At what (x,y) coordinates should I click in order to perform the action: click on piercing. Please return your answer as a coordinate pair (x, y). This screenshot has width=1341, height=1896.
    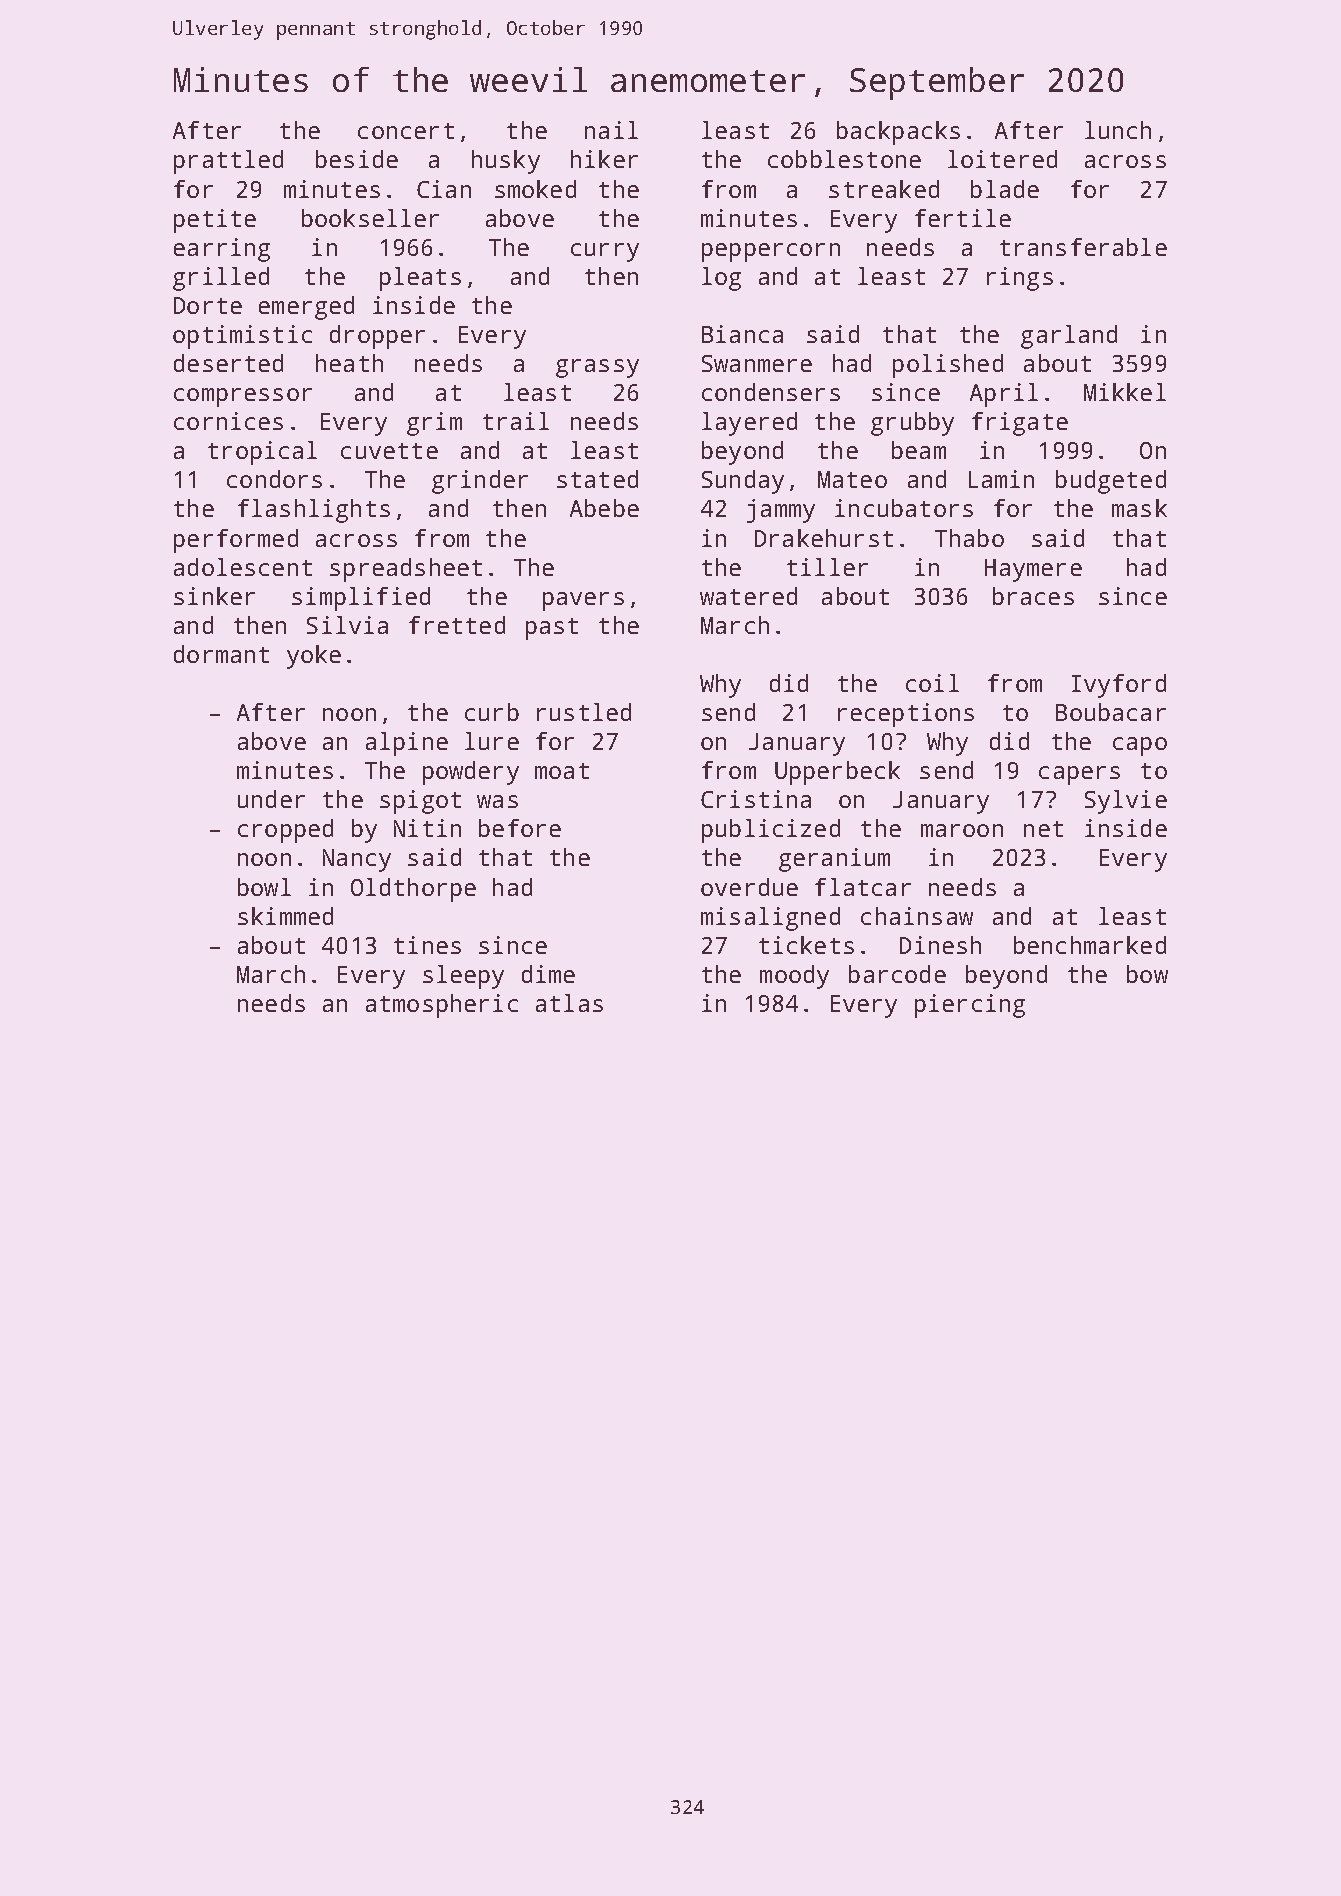
    Looking at the image, I should click on (970, 1006).
